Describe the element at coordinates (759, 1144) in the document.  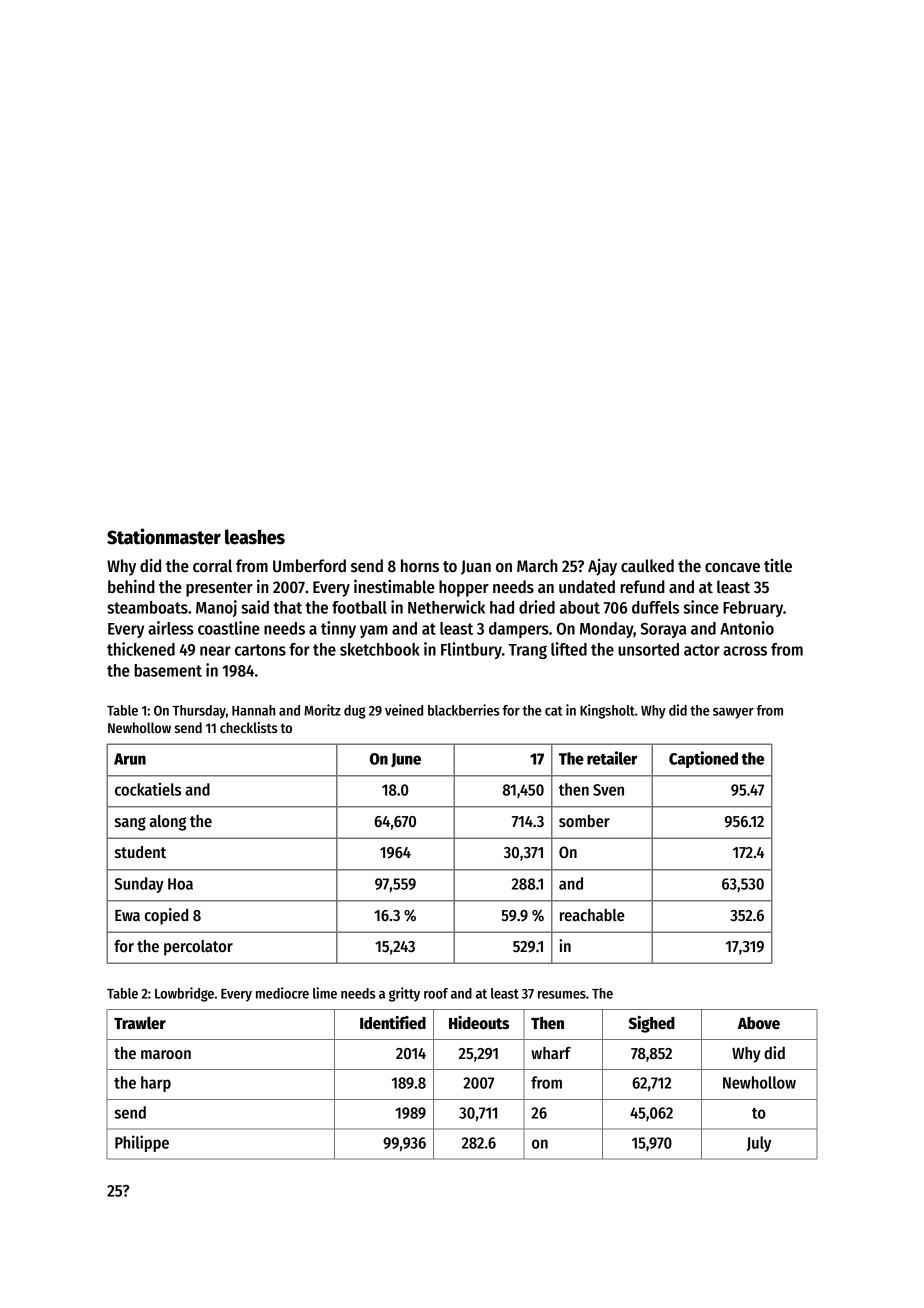
I see `July` at that location.
